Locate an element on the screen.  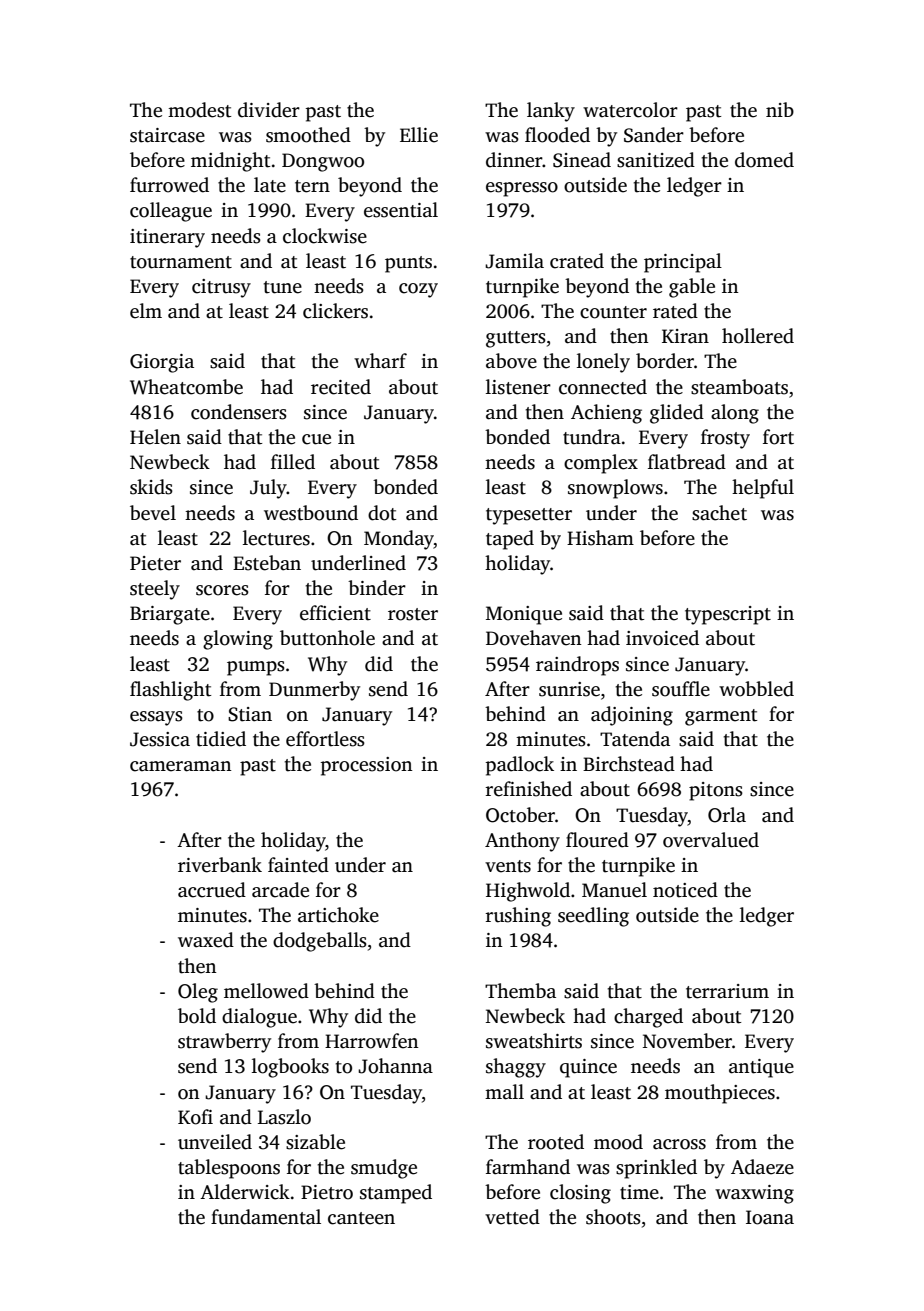
bevel is located at coordinates (153, 513).
